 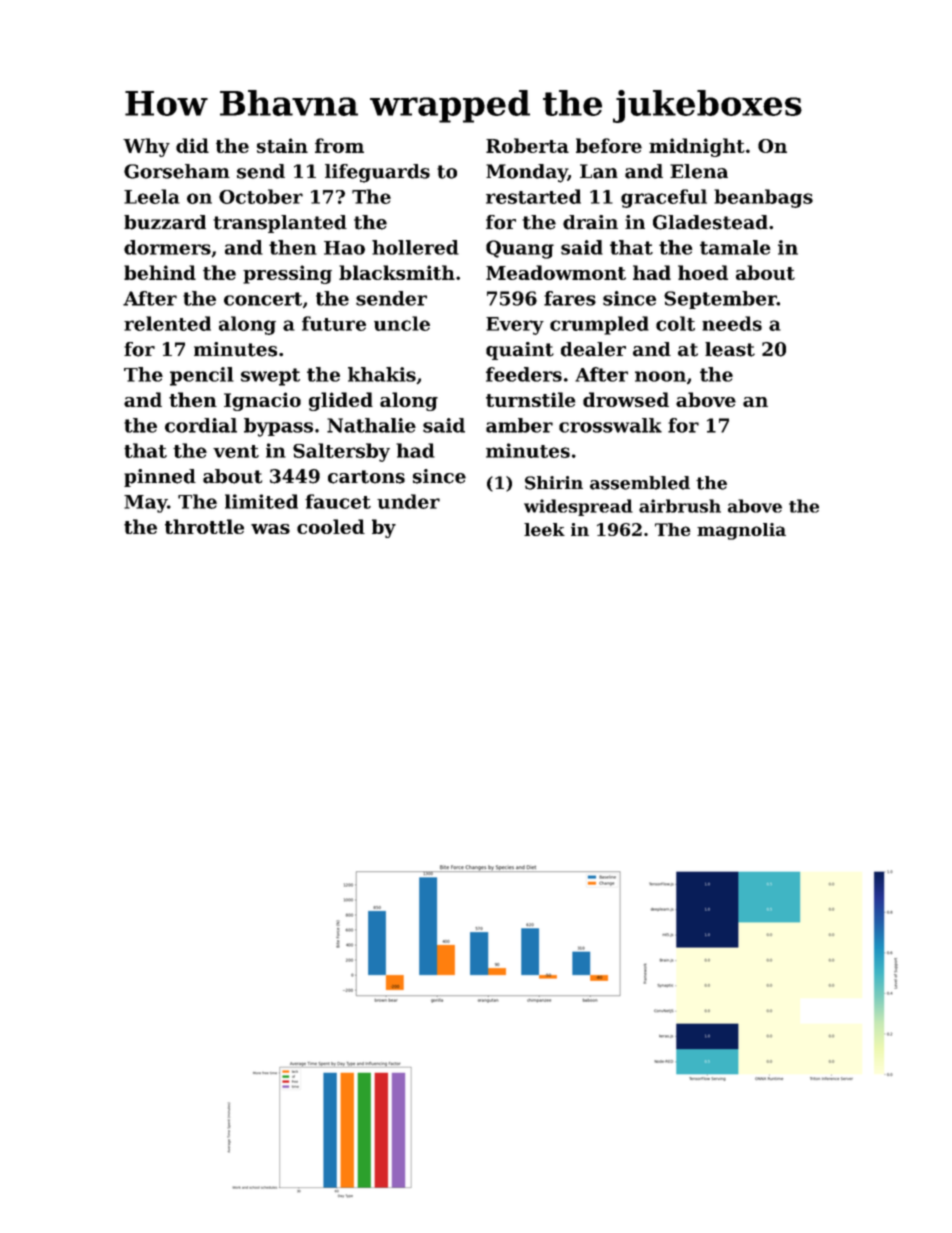 What do you see at coordinates (146, 147) in the page?
I see `Why` at bounding box center [146, 147].
